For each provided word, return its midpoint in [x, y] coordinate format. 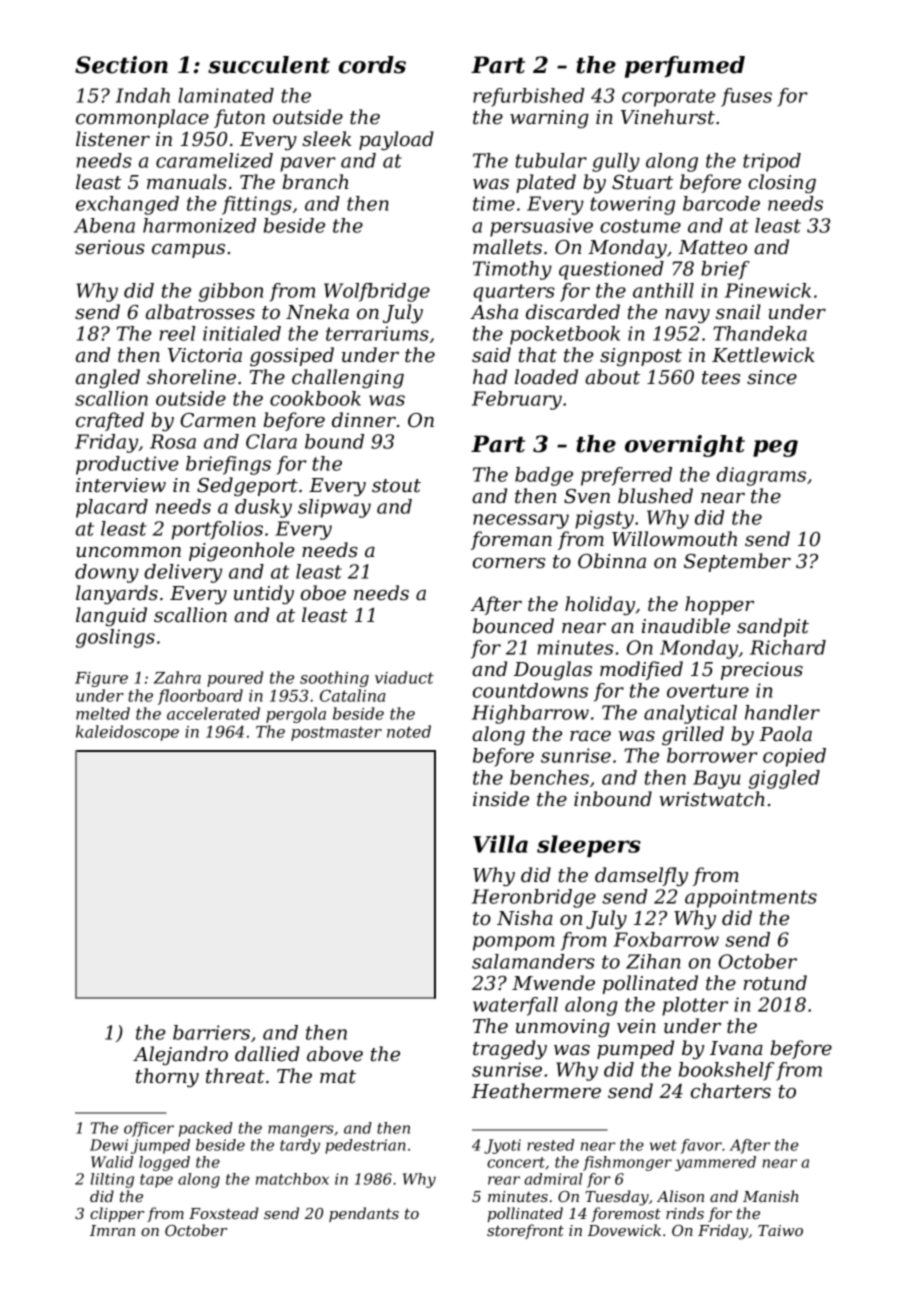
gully [616, 162]
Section [121, 65]
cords [372, 65]
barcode [721, 203]
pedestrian [365, 1146]
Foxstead [223, 1213]
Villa [500, 844]
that [538, 355]
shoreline [191, 377]
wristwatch [712, 799]
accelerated [213, 713]
